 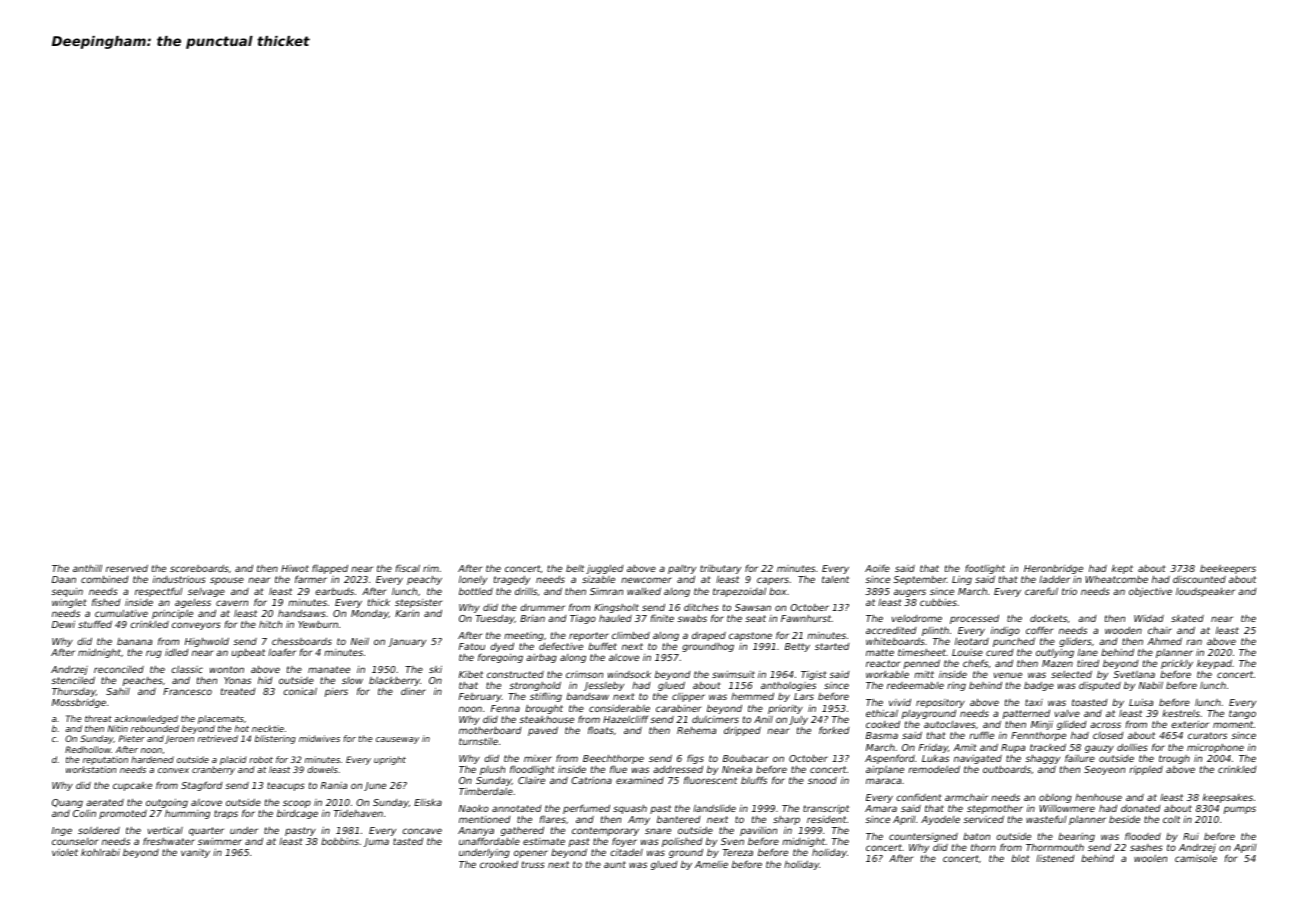 What do you see at coordinates (407, 568) in the page?
I see `fiscal` at bounding box center [407, 568].
